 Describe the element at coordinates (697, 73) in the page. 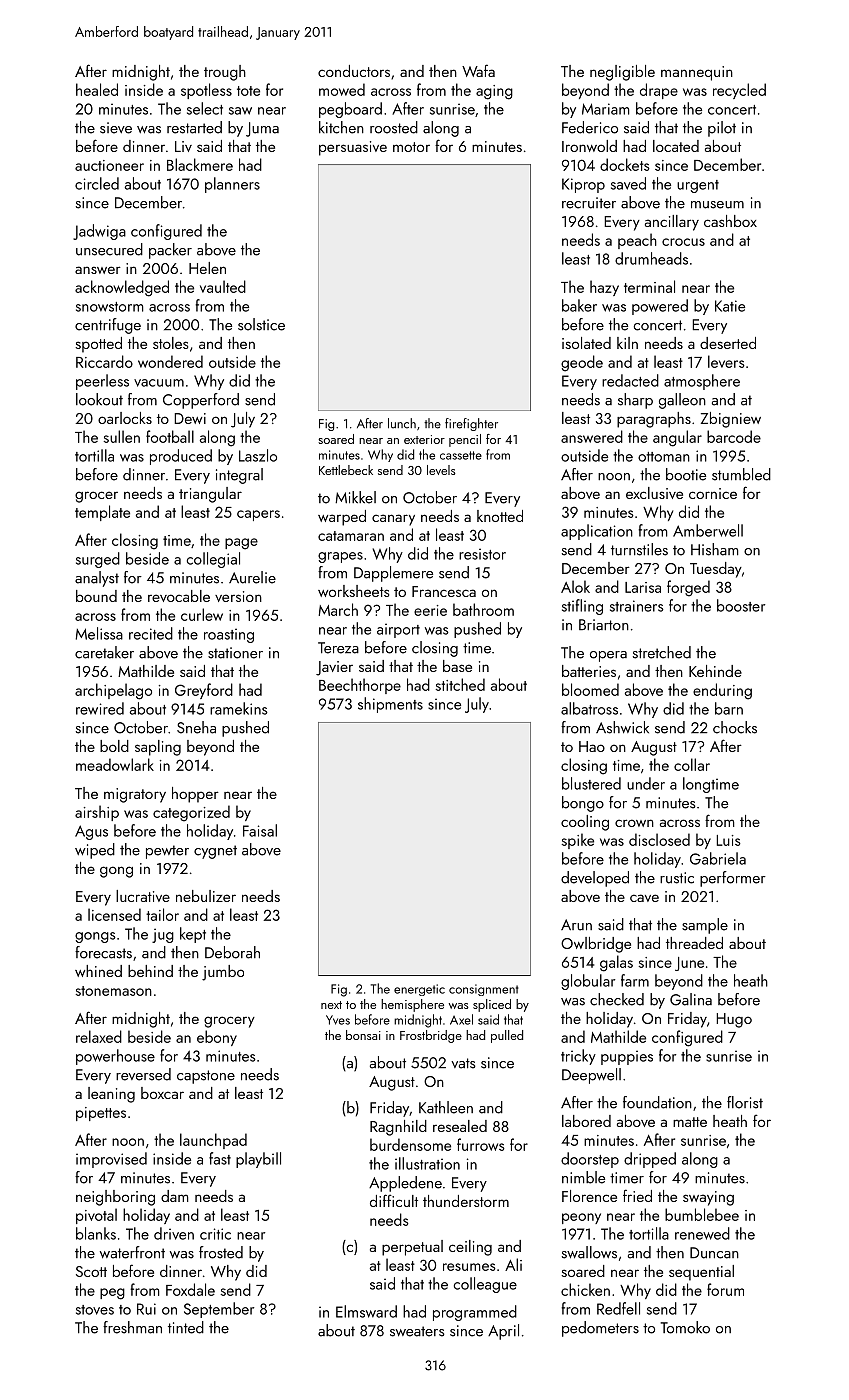

I see `mannequin` at that location.
